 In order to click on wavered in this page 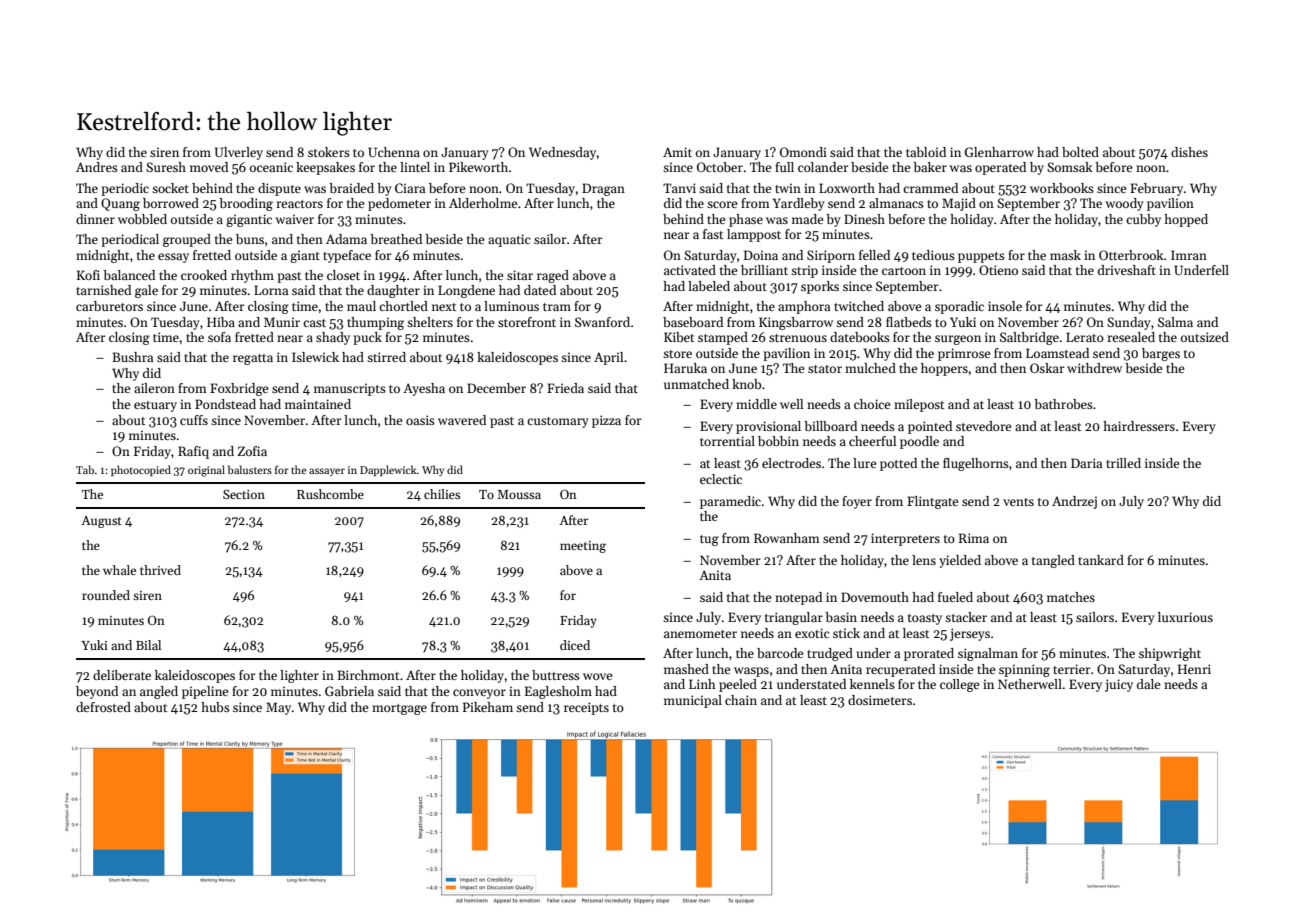, I will do `click(462, 420)`.
